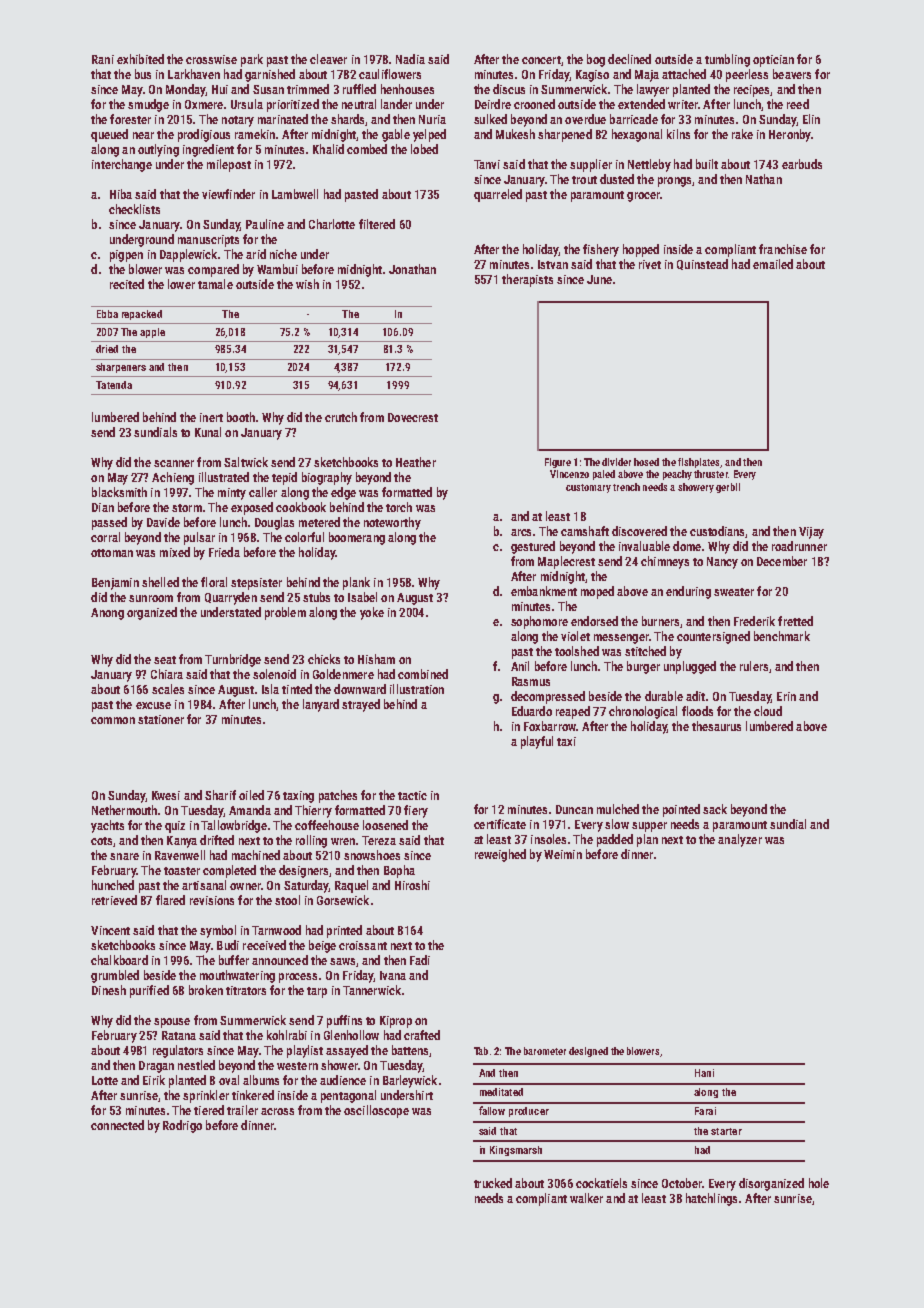 The image size is (924, 1308). I want to click on therapists, so click(527, 280).
